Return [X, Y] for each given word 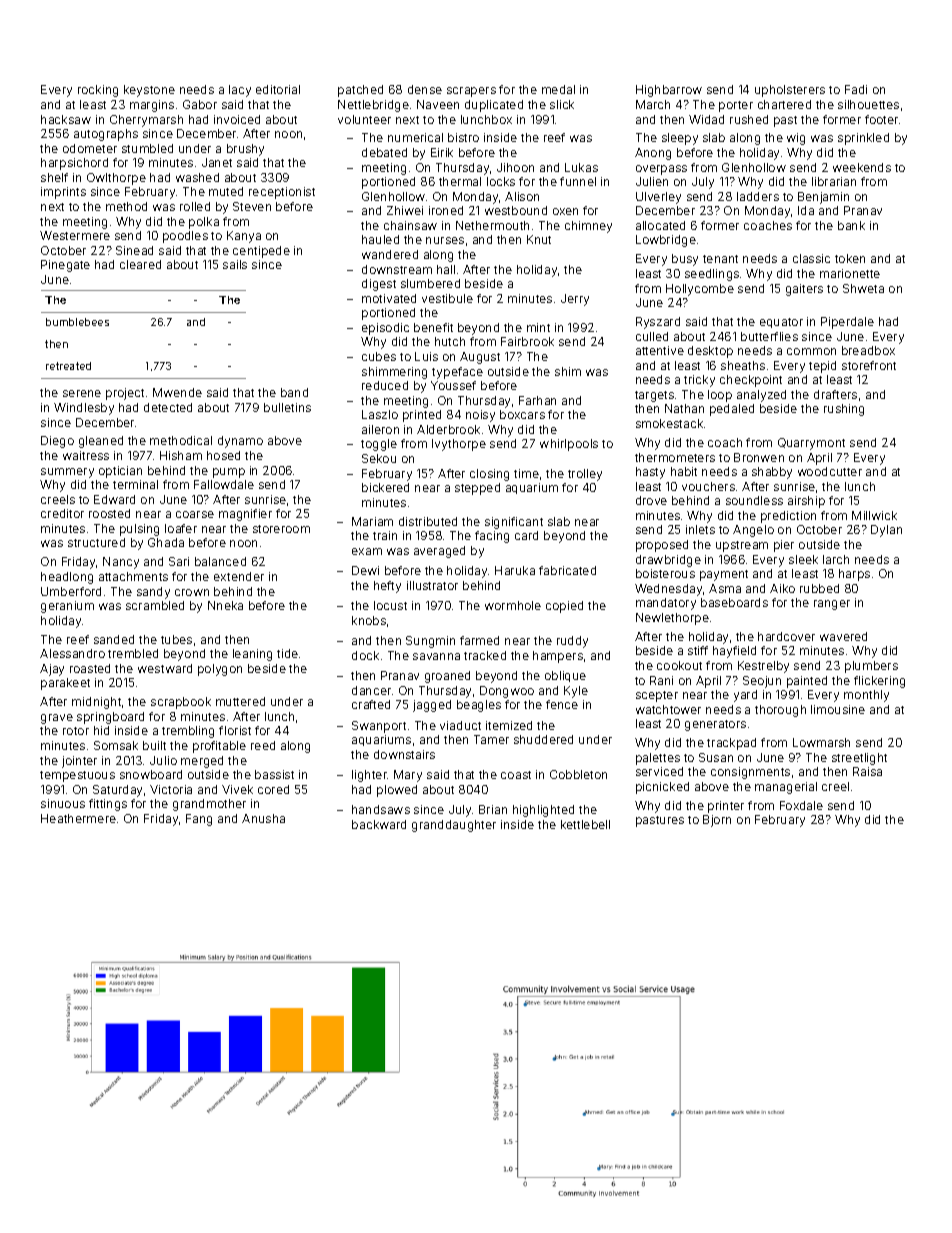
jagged [432, 706]
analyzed [761, 396]
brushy [245, 150]
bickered [385, 487]
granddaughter [454, 826]
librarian [834, 181]
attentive [660, 350]
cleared [140, 264]
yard [745, 696]
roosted [109, 513]
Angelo [753, 531]
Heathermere [78, 818]
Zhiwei [405, 210]
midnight [96, 703]
